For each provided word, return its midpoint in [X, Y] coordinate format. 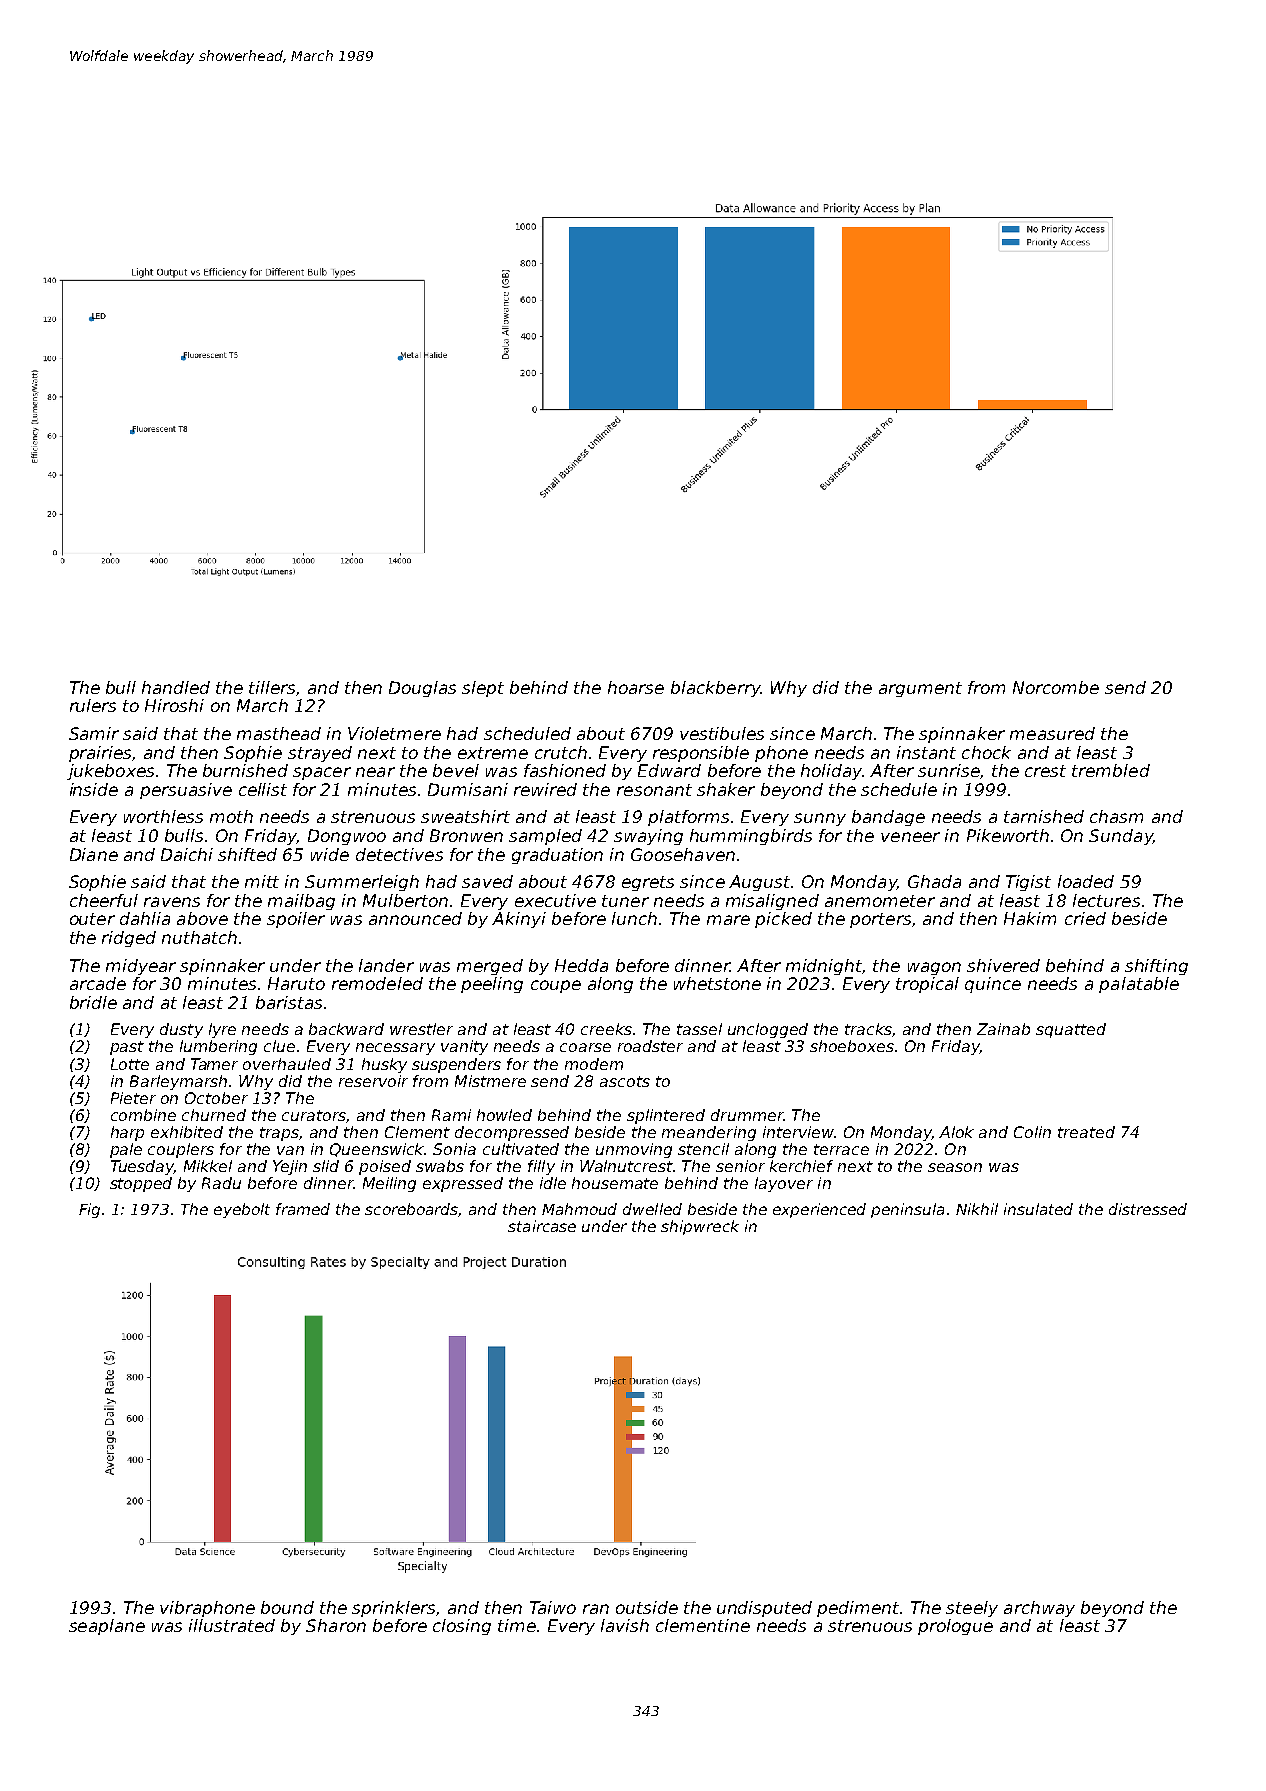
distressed [1148, 1209]
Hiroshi [174, 705]
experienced [819, 1210]
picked [783, 920]
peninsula [907, 1210]
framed [303, 1209]
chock [986, 752]
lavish [625, 1625]
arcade [98, 983]
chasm [1116, 816]
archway [1039, 1609]
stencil [703, 1149]
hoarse [636, 687]
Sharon [336, 1625]
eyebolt [242, 1210]
